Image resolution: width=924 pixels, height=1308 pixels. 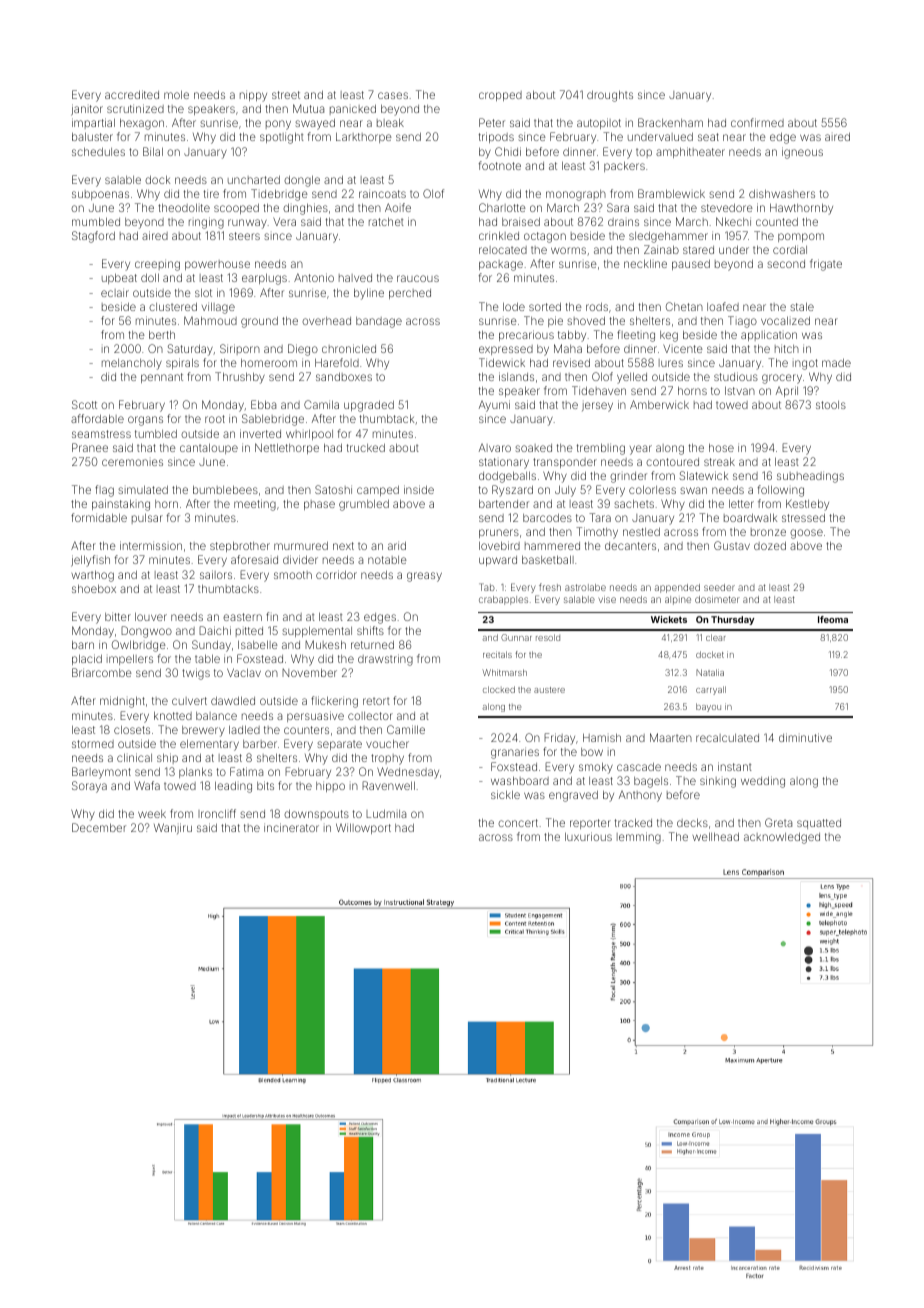 What do you see at coordinates (84, 404) in the screenshot?
I see `Scott` at bounding box center [84, 404].
